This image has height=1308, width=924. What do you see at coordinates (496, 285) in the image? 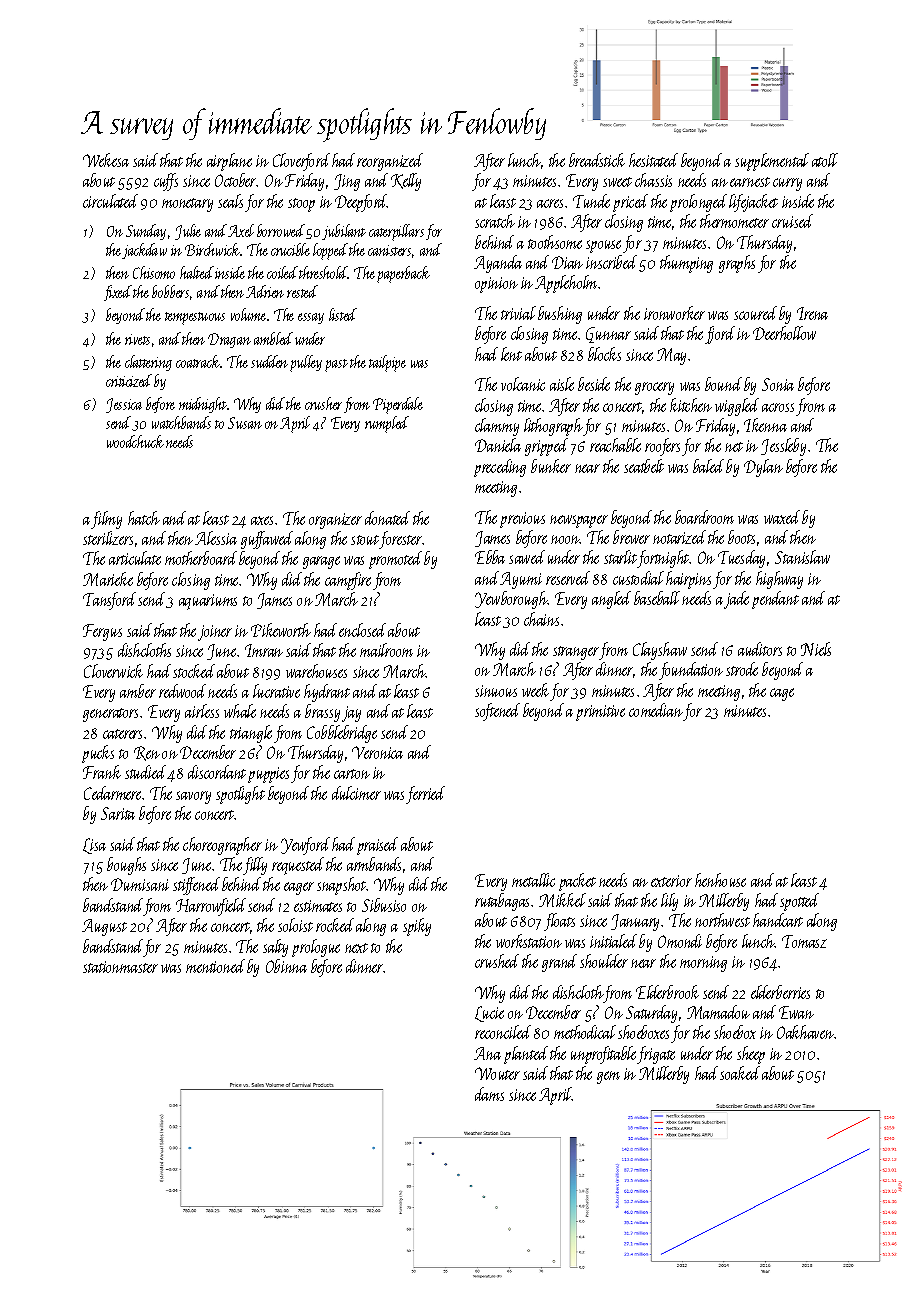
I see `opinion` at bounding box center [496, 285].
